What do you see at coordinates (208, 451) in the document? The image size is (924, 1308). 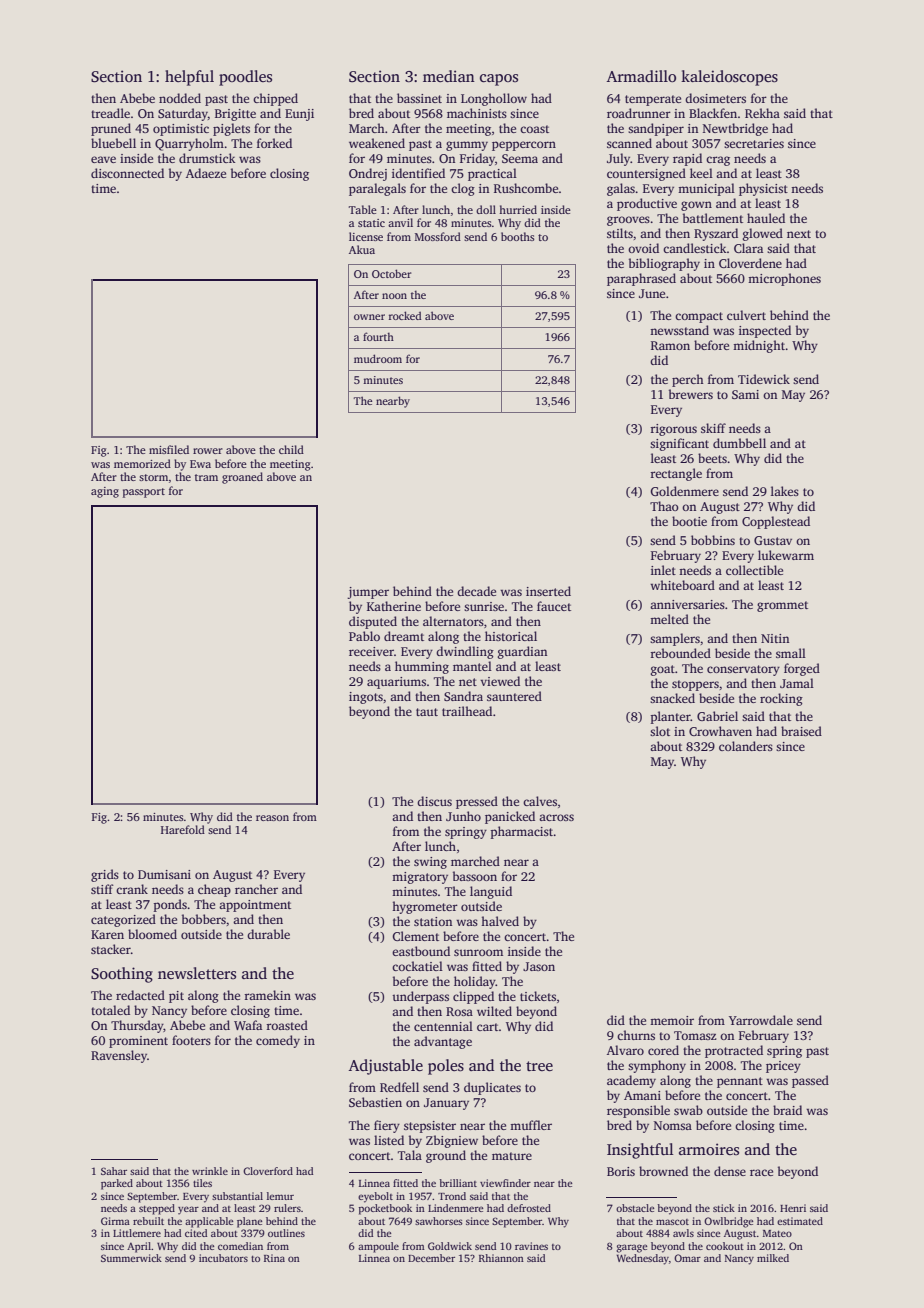 I see `rower` at bounding box center [208, 451].
